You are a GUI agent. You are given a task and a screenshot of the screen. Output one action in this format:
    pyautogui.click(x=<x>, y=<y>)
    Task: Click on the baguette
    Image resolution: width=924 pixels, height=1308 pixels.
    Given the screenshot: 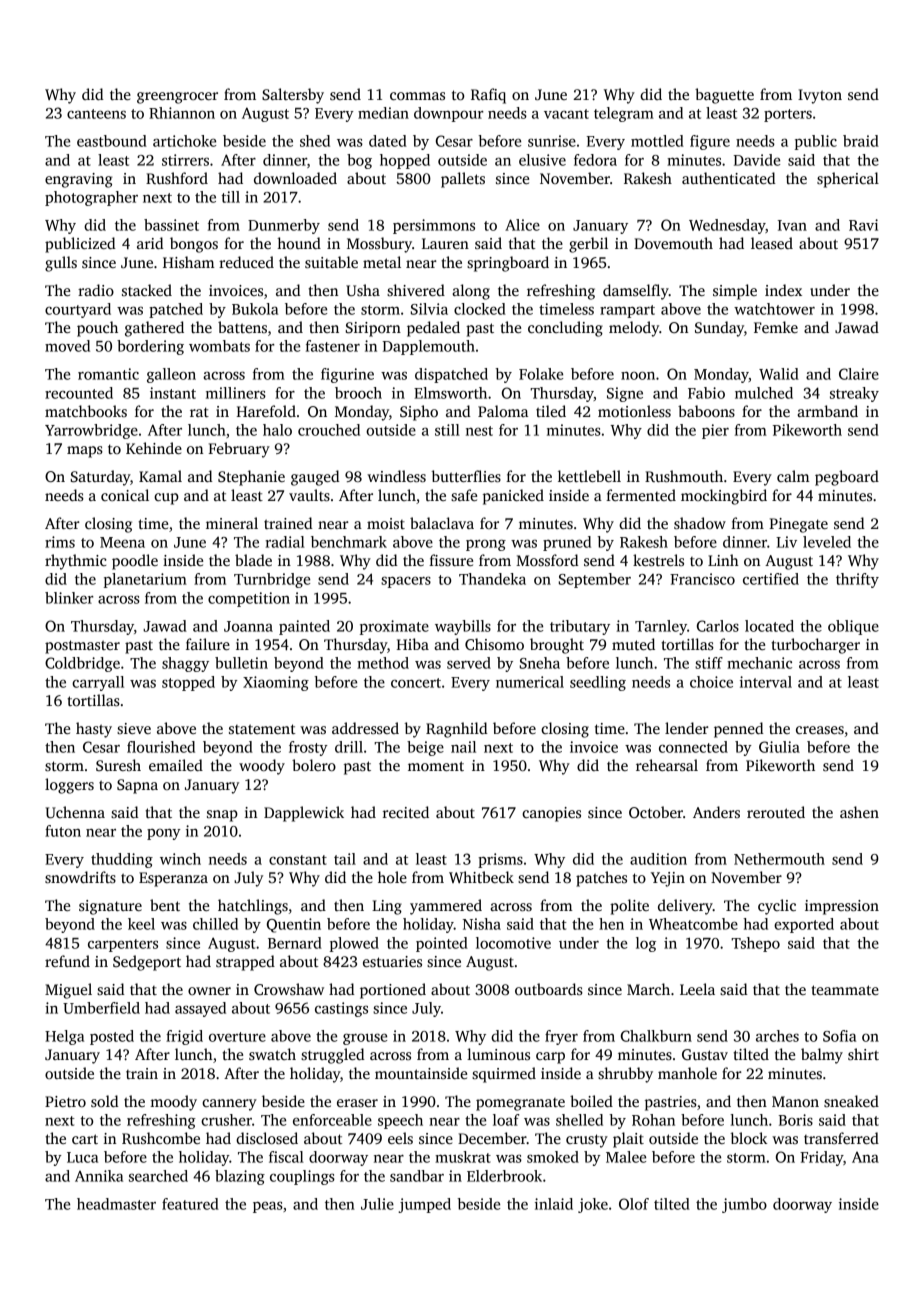 What is the action you would take?
    pyautogui.click(x=724, y=96)
